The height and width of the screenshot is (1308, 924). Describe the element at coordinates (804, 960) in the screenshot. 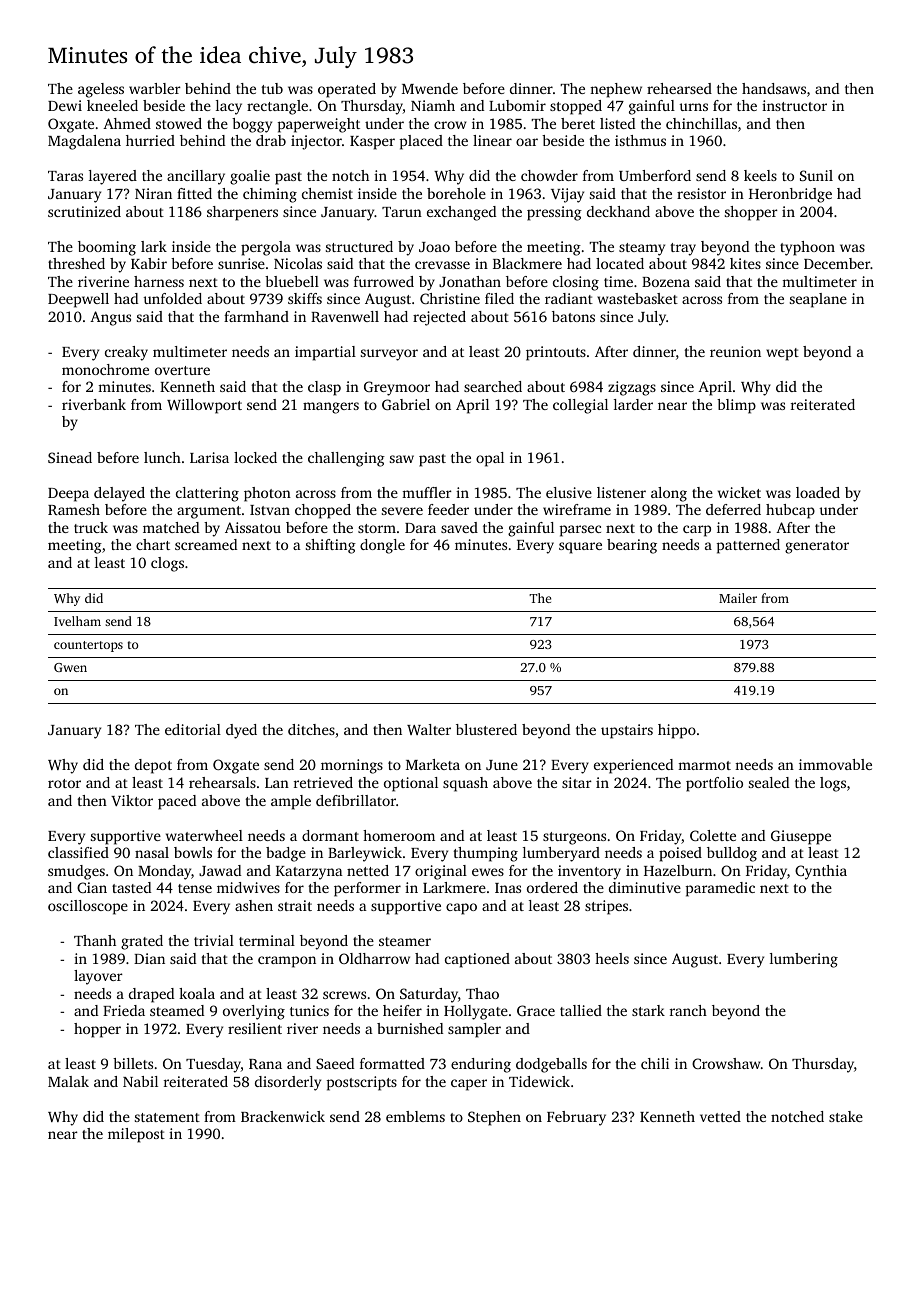

I see `lumbering` at that location.
